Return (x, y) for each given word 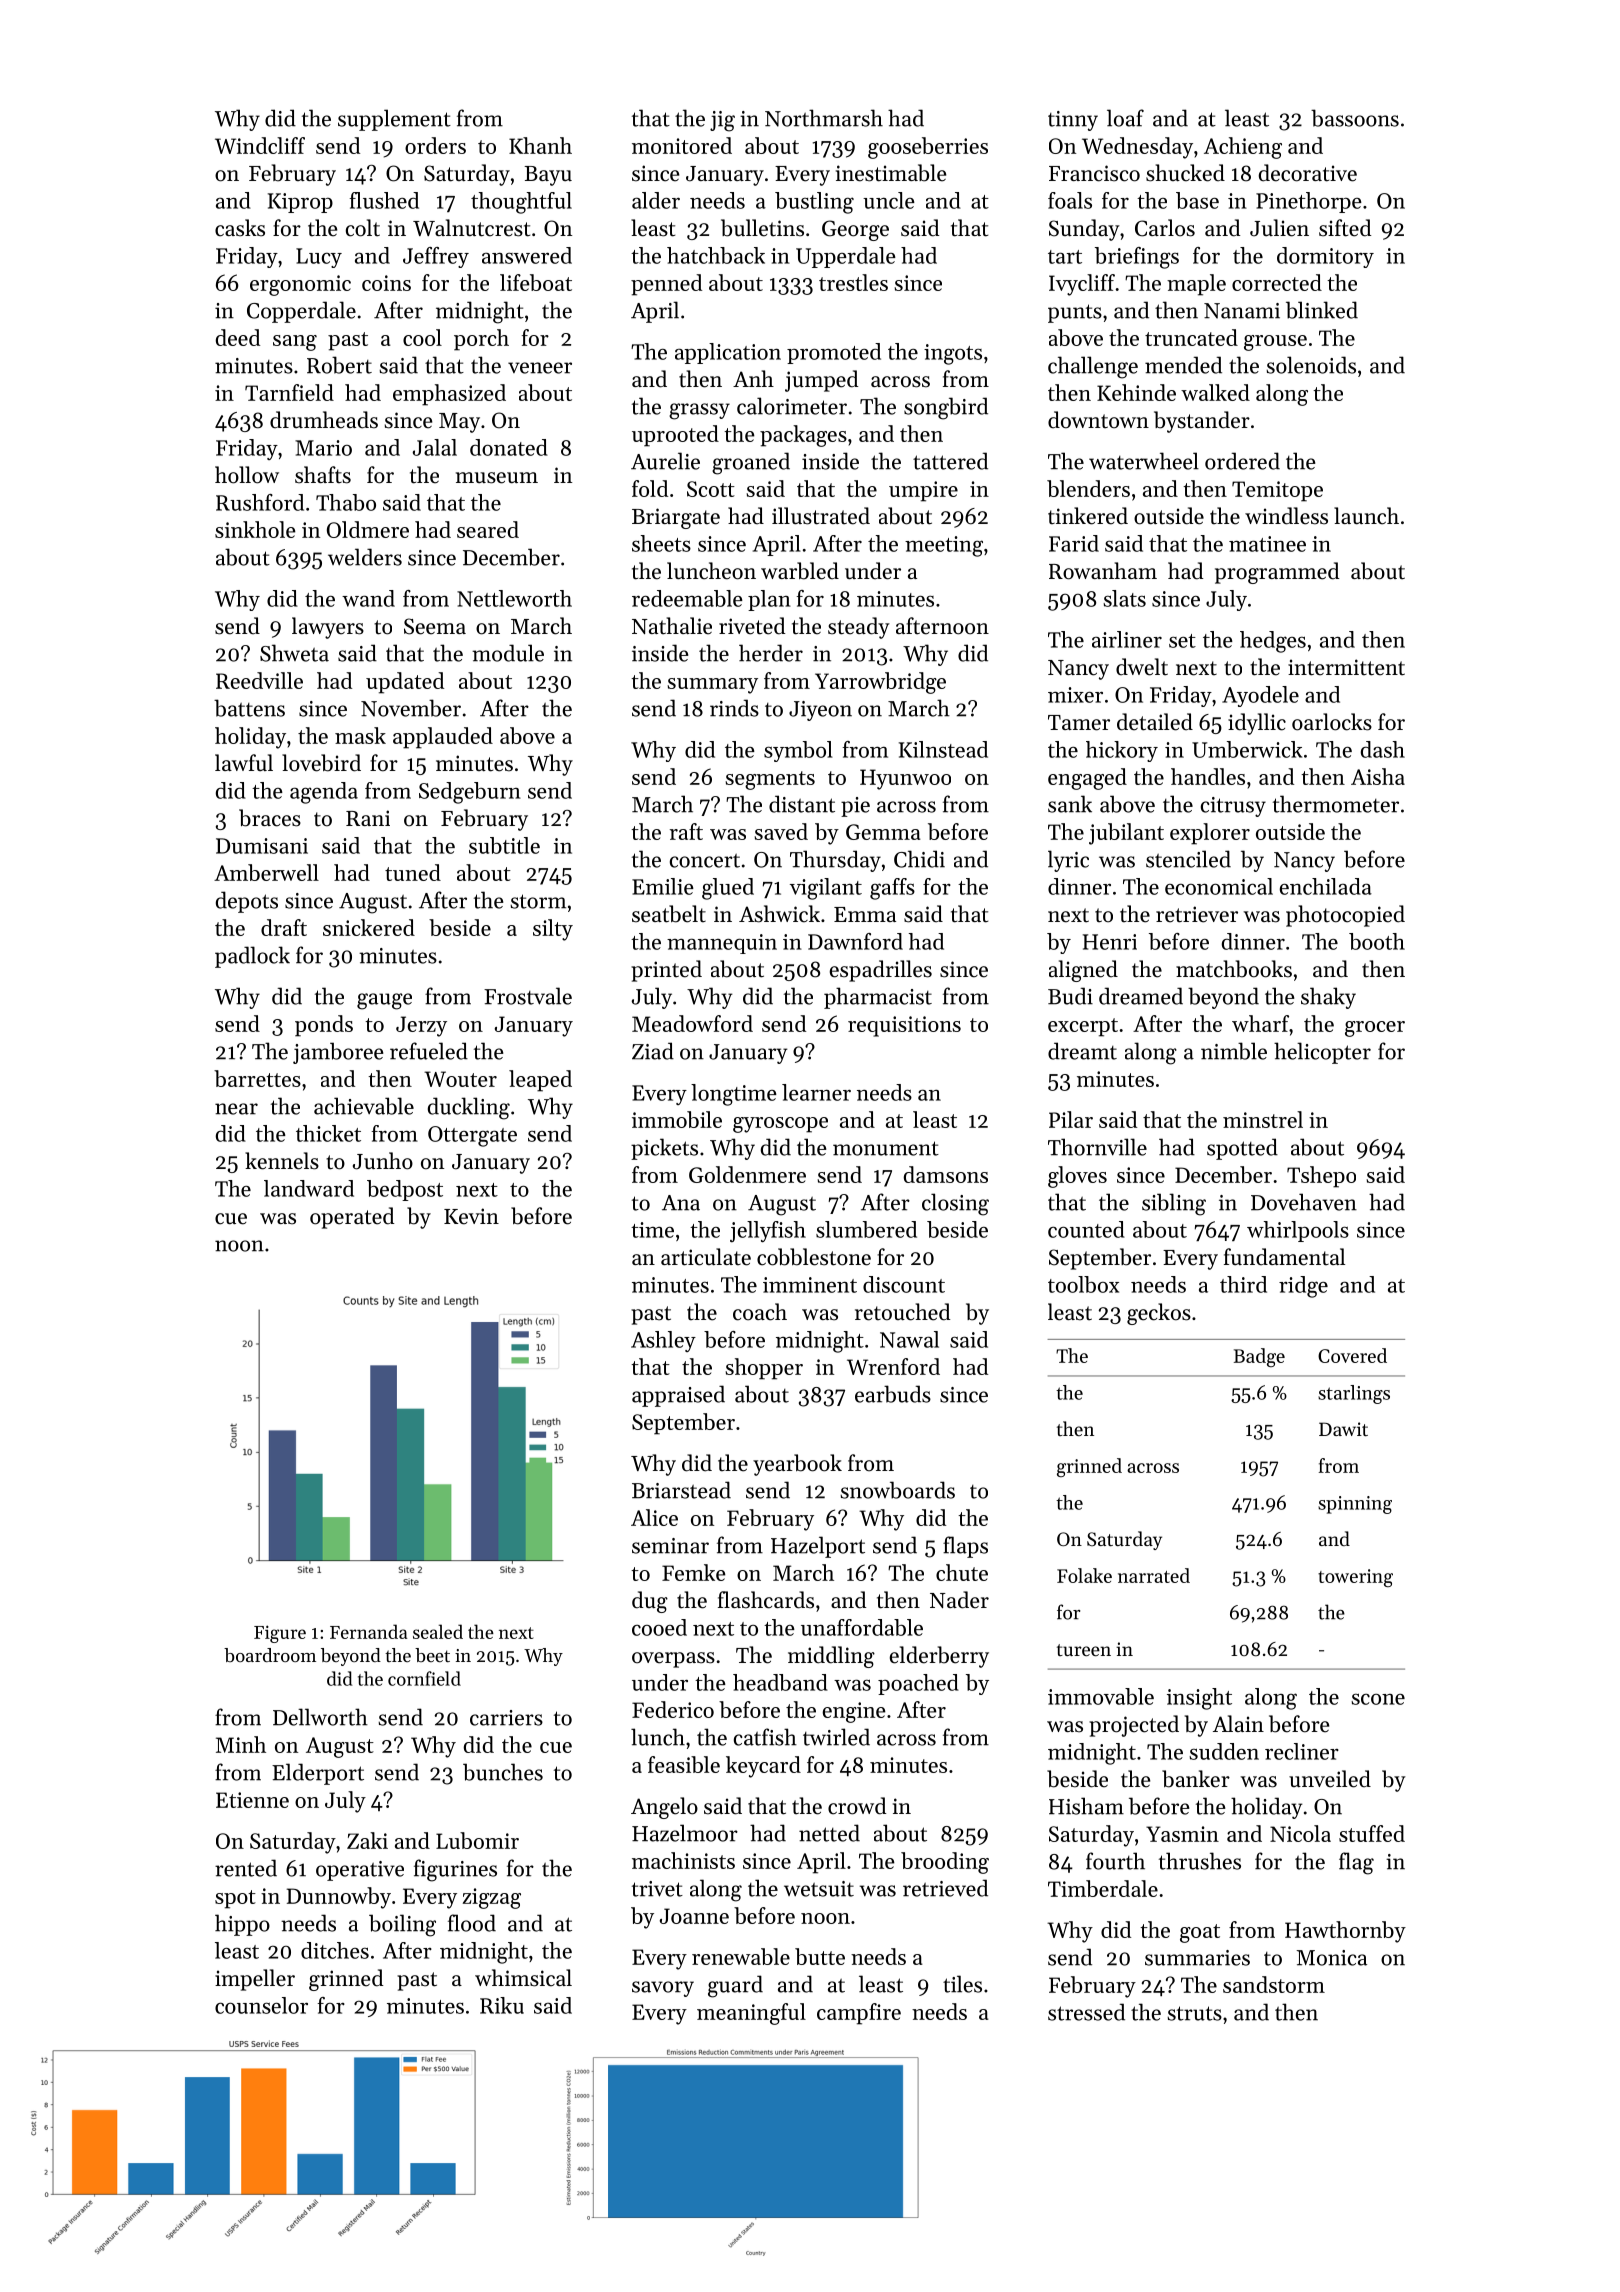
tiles (962, 1984)
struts (1194, 2013)
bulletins (762, 228)
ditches (335, 1950)
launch (1366, 516)
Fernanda (368, 1631)
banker (1196, 1779)
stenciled (1188, 859)
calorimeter (792, 406)
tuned (413, 872)
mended (1183, 365)
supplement (394, 120)
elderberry (939, 1657)
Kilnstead (943, 749)
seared (488, 529)
